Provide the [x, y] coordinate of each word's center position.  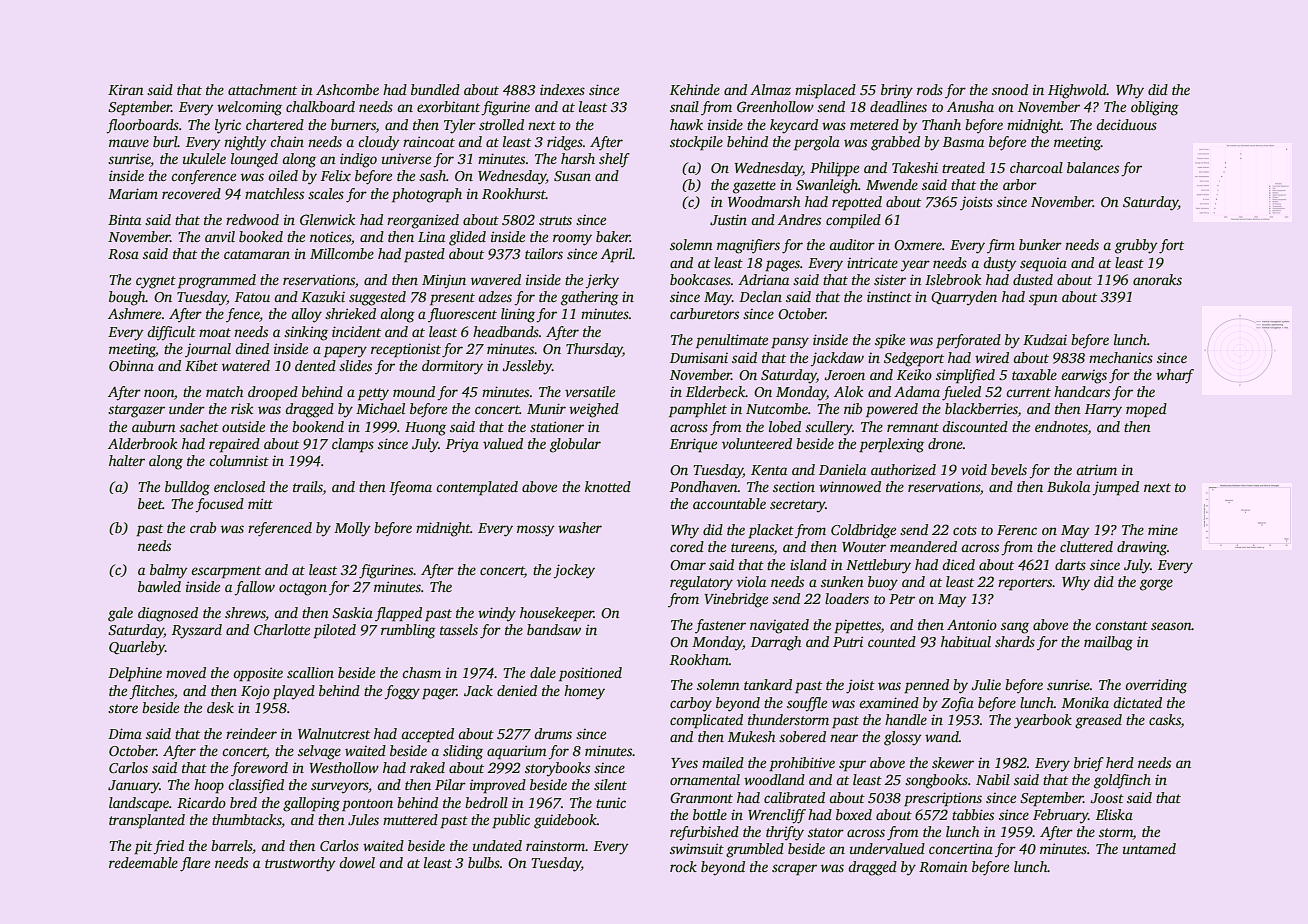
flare [195, 864]
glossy [903, 738]
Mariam [133, 193]
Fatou [252, 297]
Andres [799, 219]
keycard [794, 126]
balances [1093, 167]
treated [963, 167]
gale [120, 614]
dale [543, 672]
